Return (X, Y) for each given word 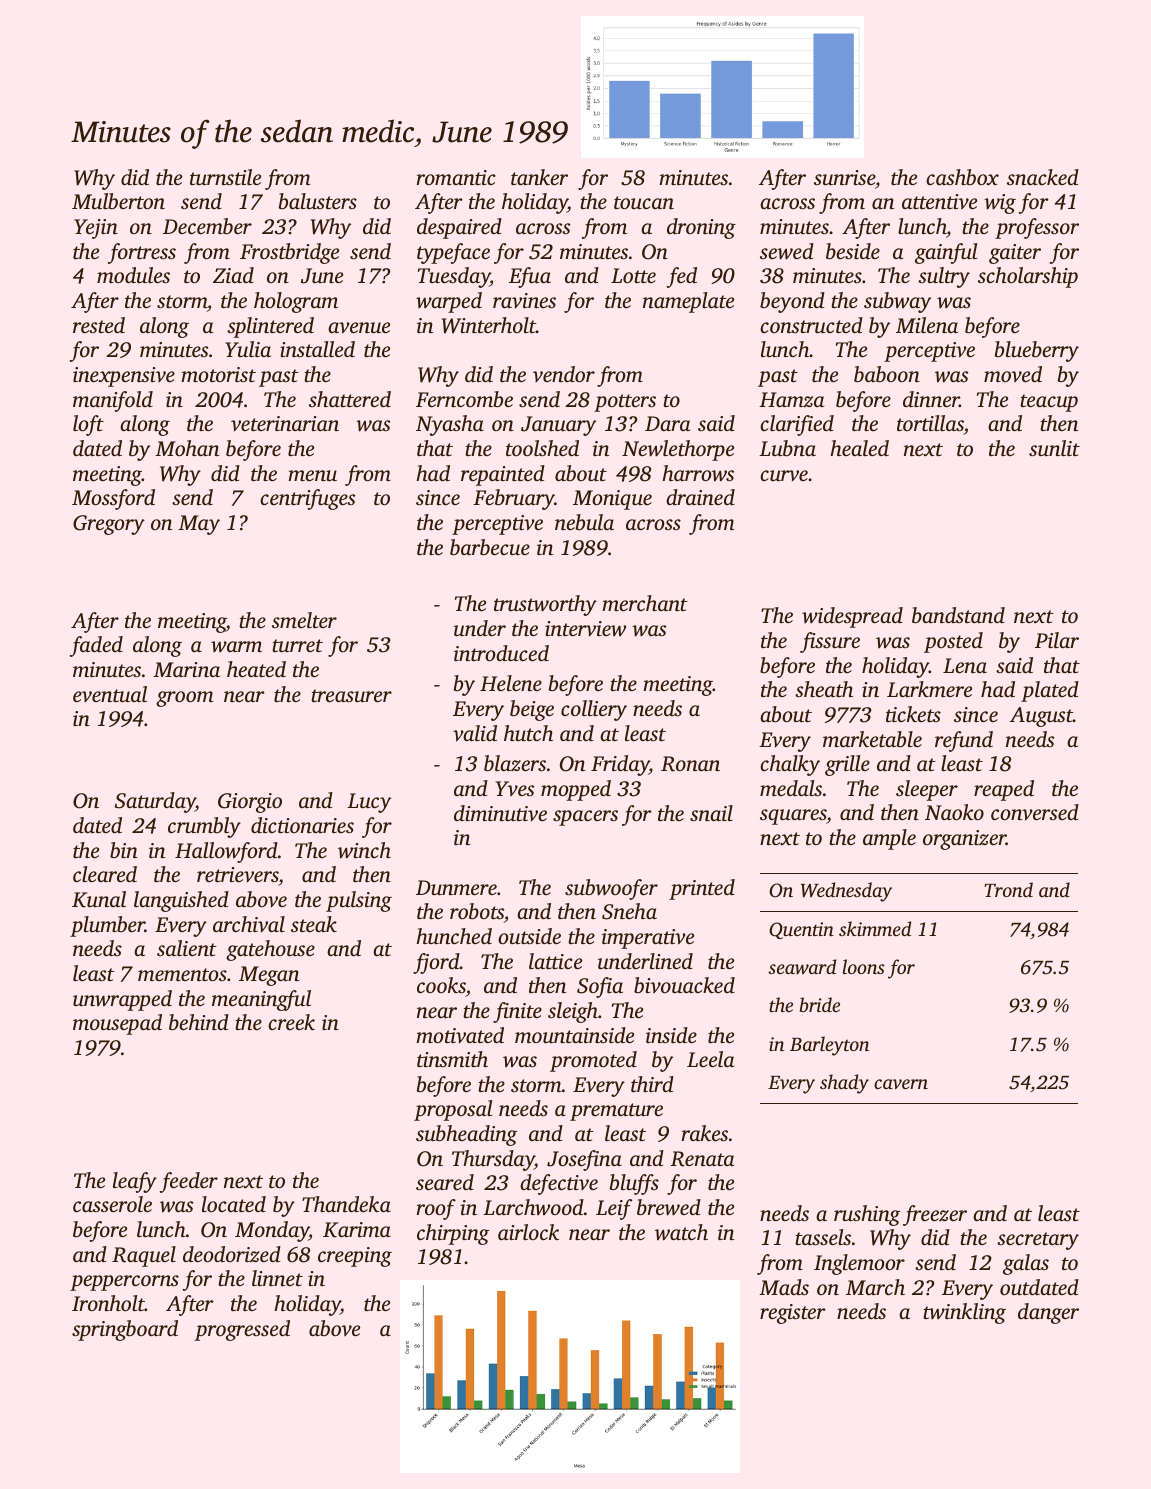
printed (702, 889)
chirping (453, 1234)
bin (124, 850)
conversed (1035, 812)
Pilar (1057, 640)
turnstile (225, 177)
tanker (539, 177)
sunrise (844, 177)
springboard (125, 1330)
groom (185, 699)
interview (585, 628)
